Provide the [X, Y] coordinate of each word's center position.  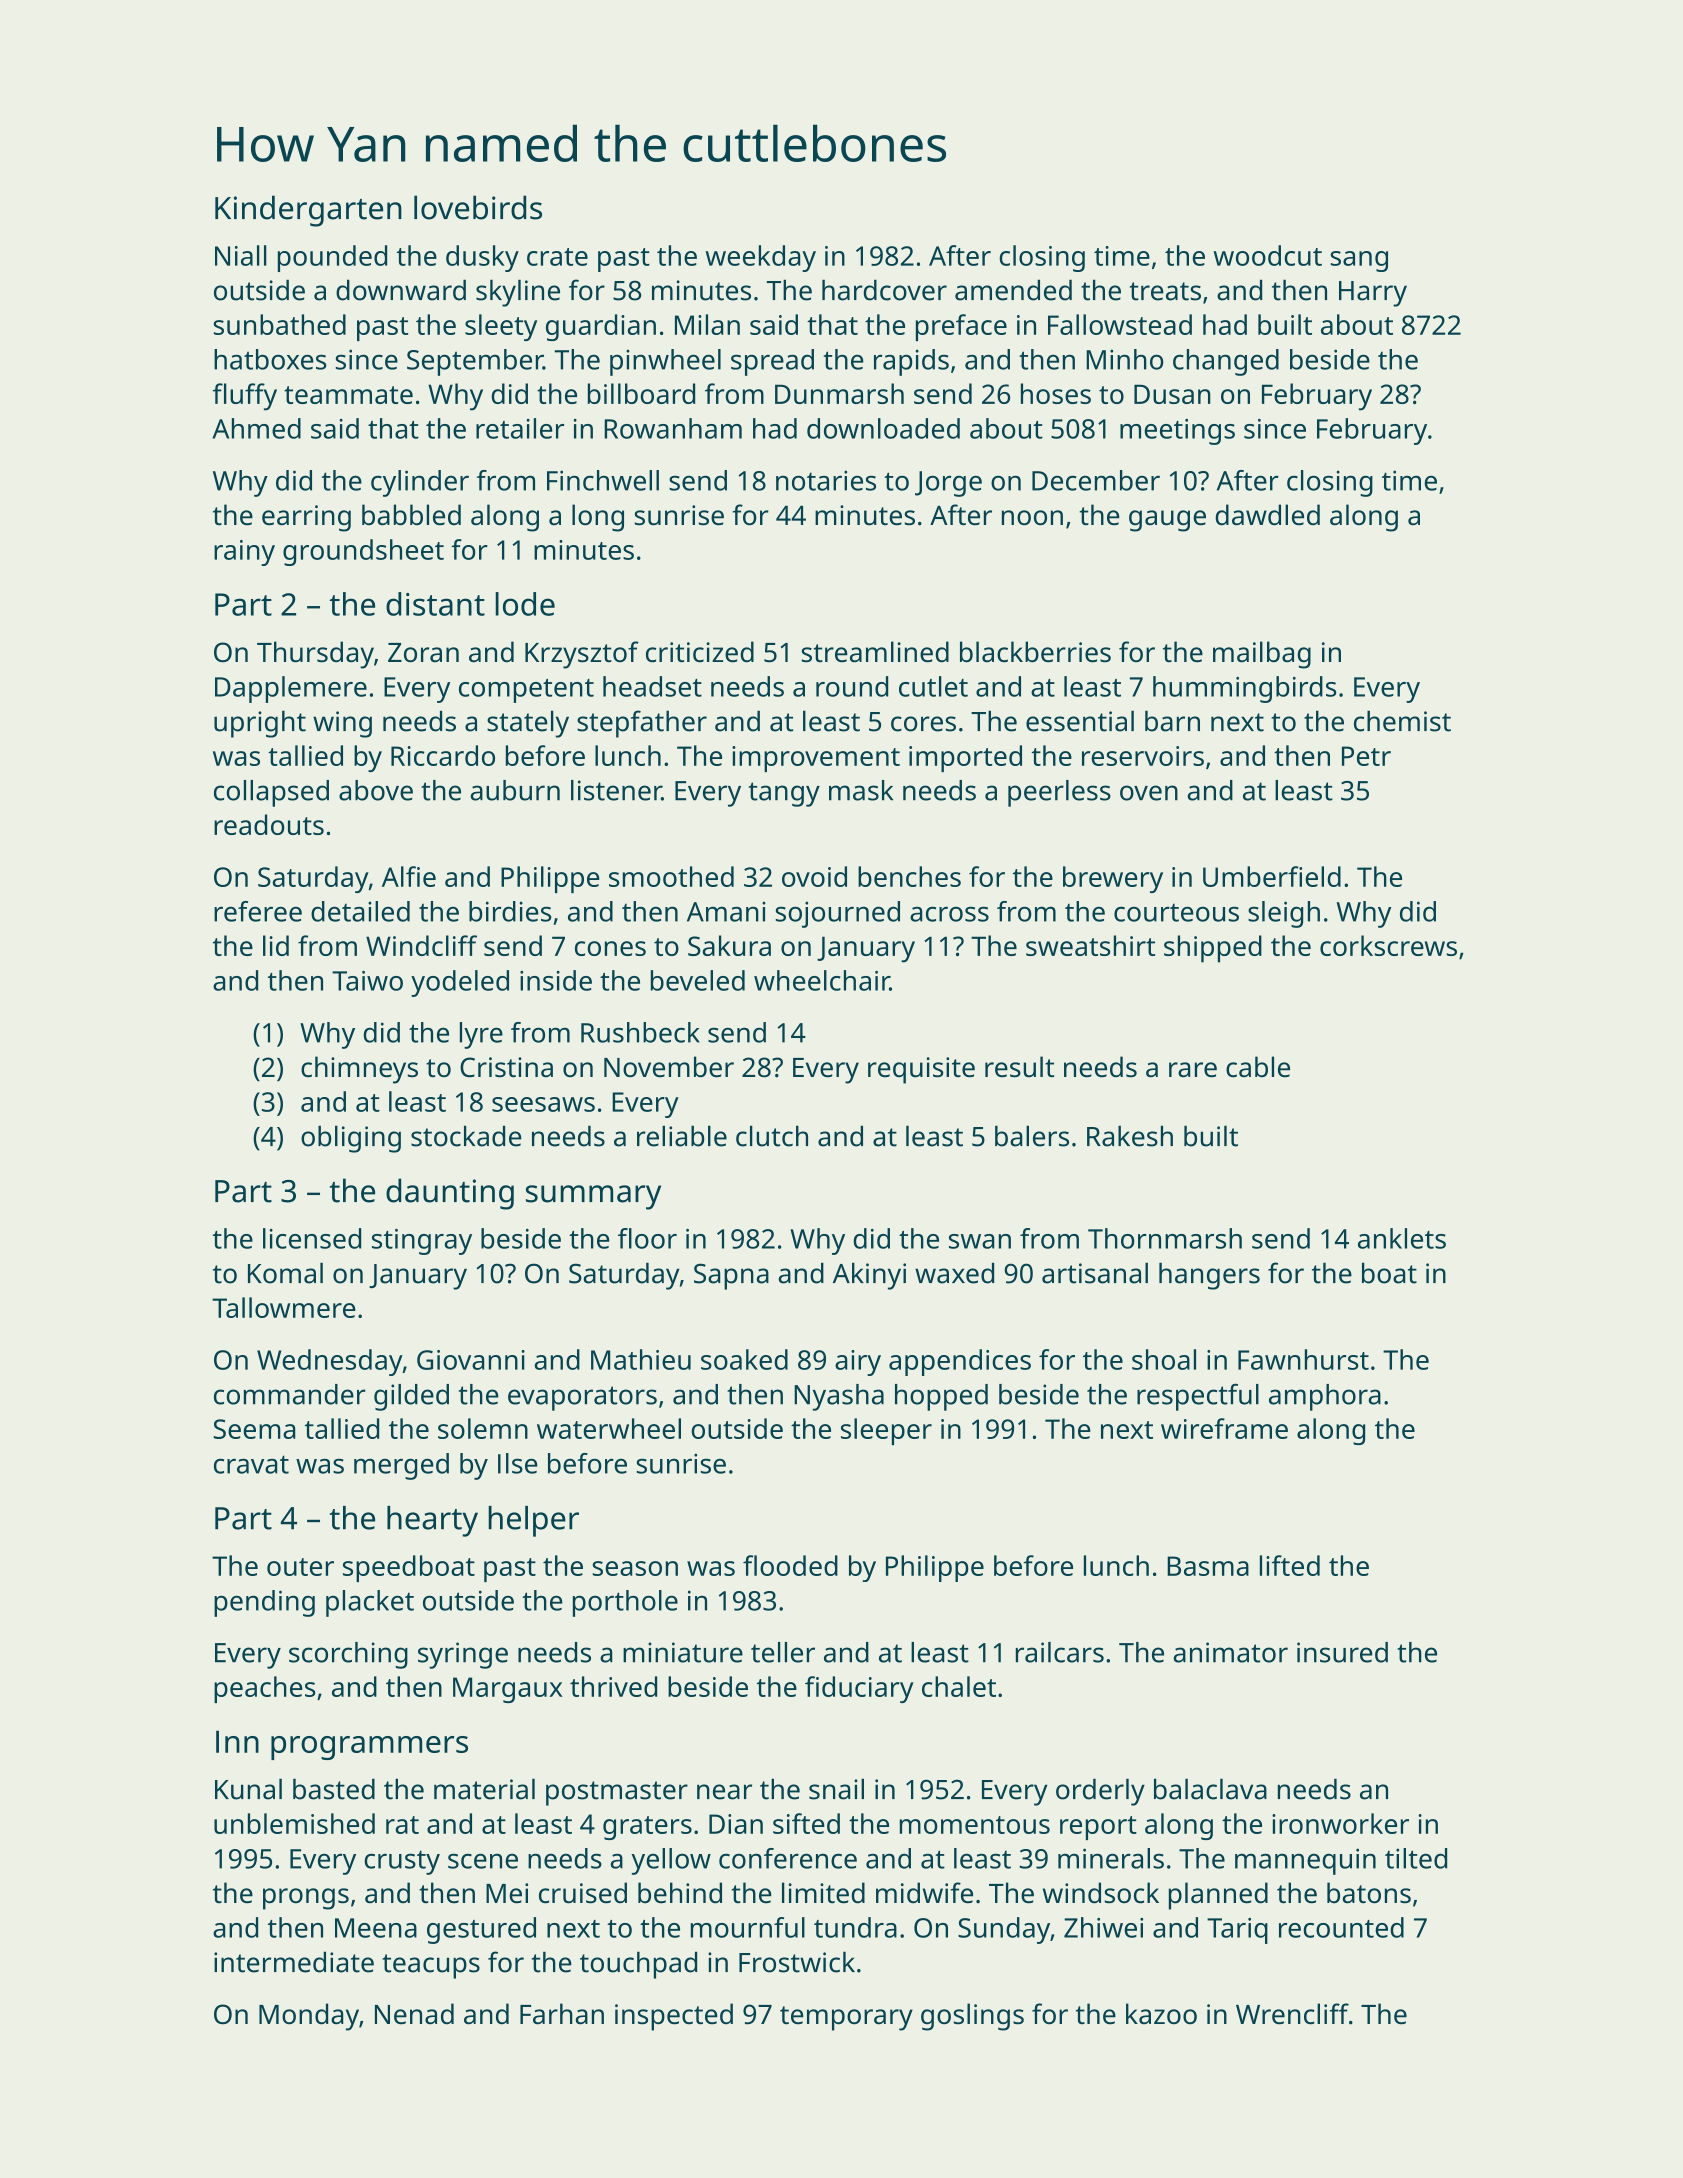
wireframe [1224, 1428]
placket [370, 1603]
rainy [244, 553]
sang [1359, 261]
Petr [1366, 756]
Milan [707, 324]
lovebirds [478, 207]
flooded [790, 1565]
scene [483, 1861]
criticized [700, 652]
